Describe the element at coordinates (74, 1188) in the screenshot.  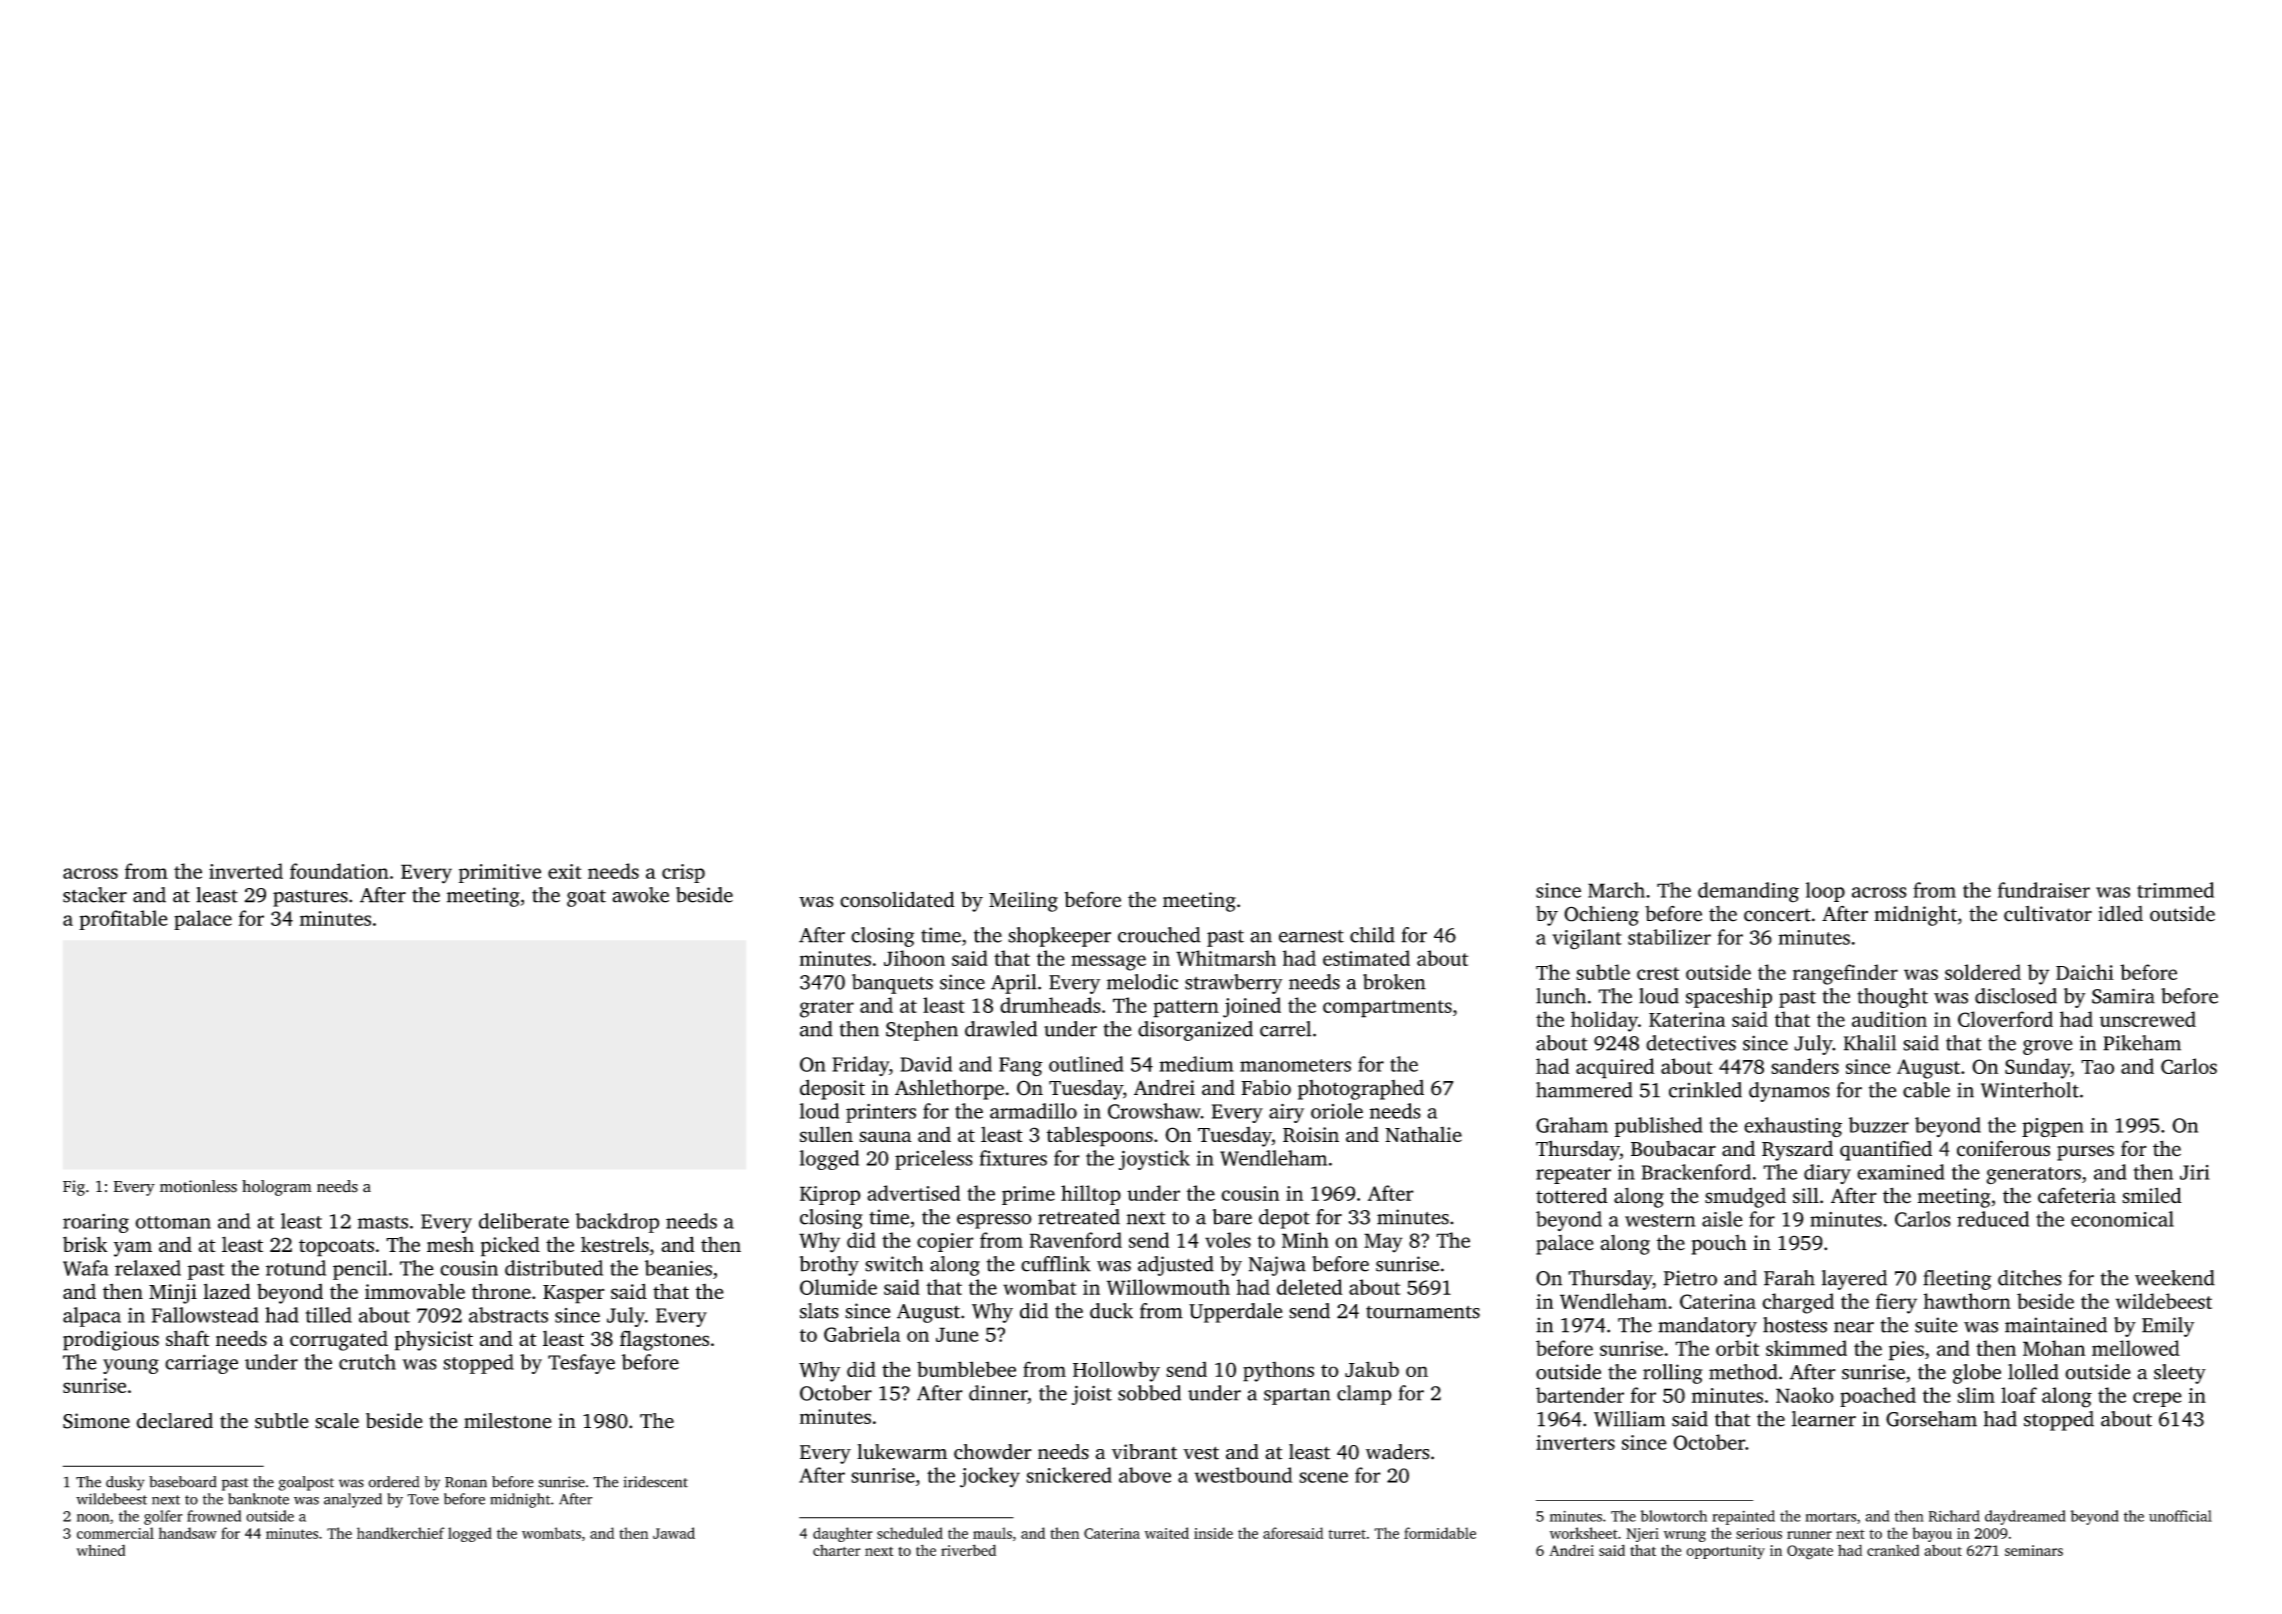
I see `Fig` at that location.
